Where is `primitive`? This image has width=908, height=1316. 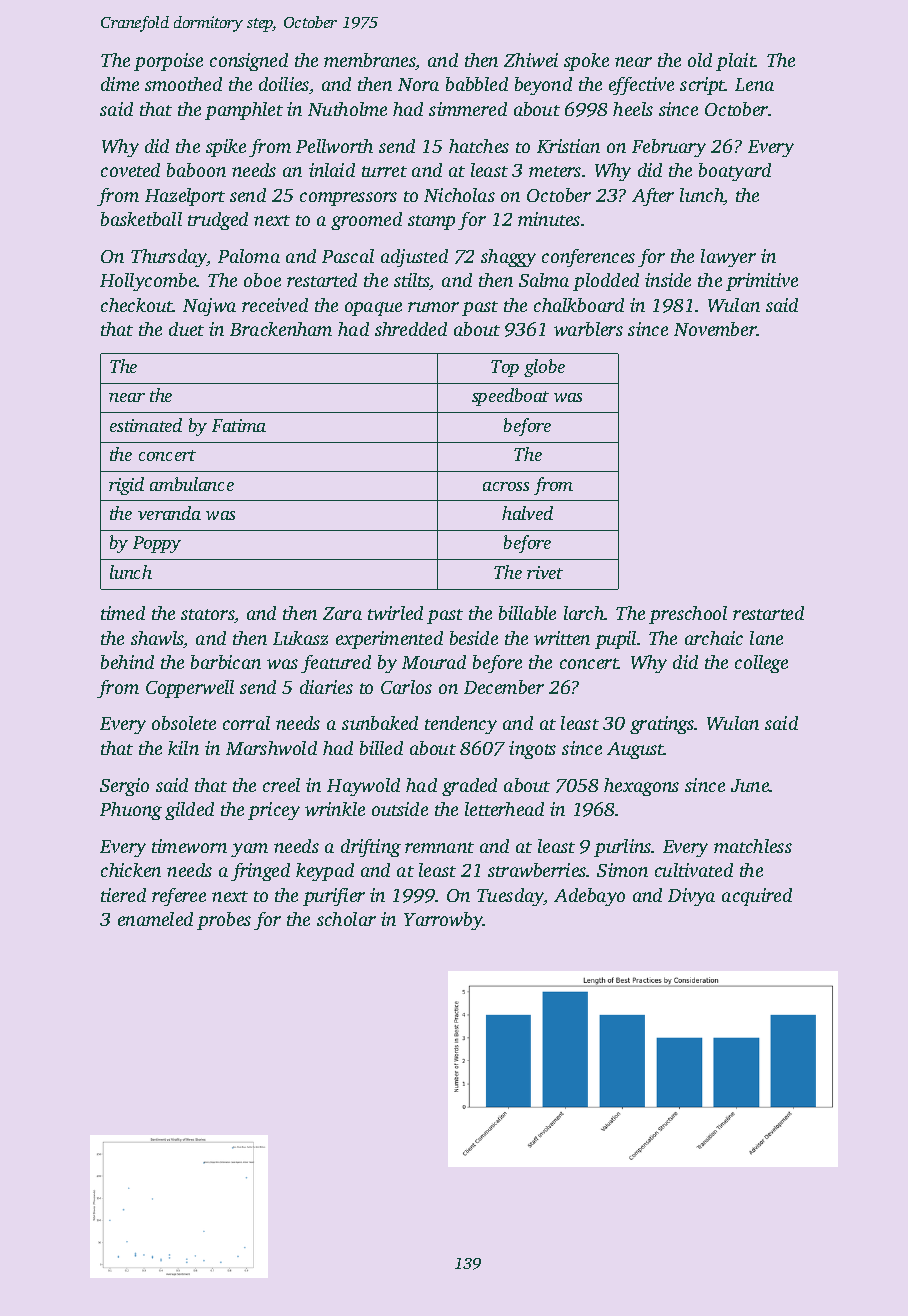
primitive is located at coordinates (762, 282).
